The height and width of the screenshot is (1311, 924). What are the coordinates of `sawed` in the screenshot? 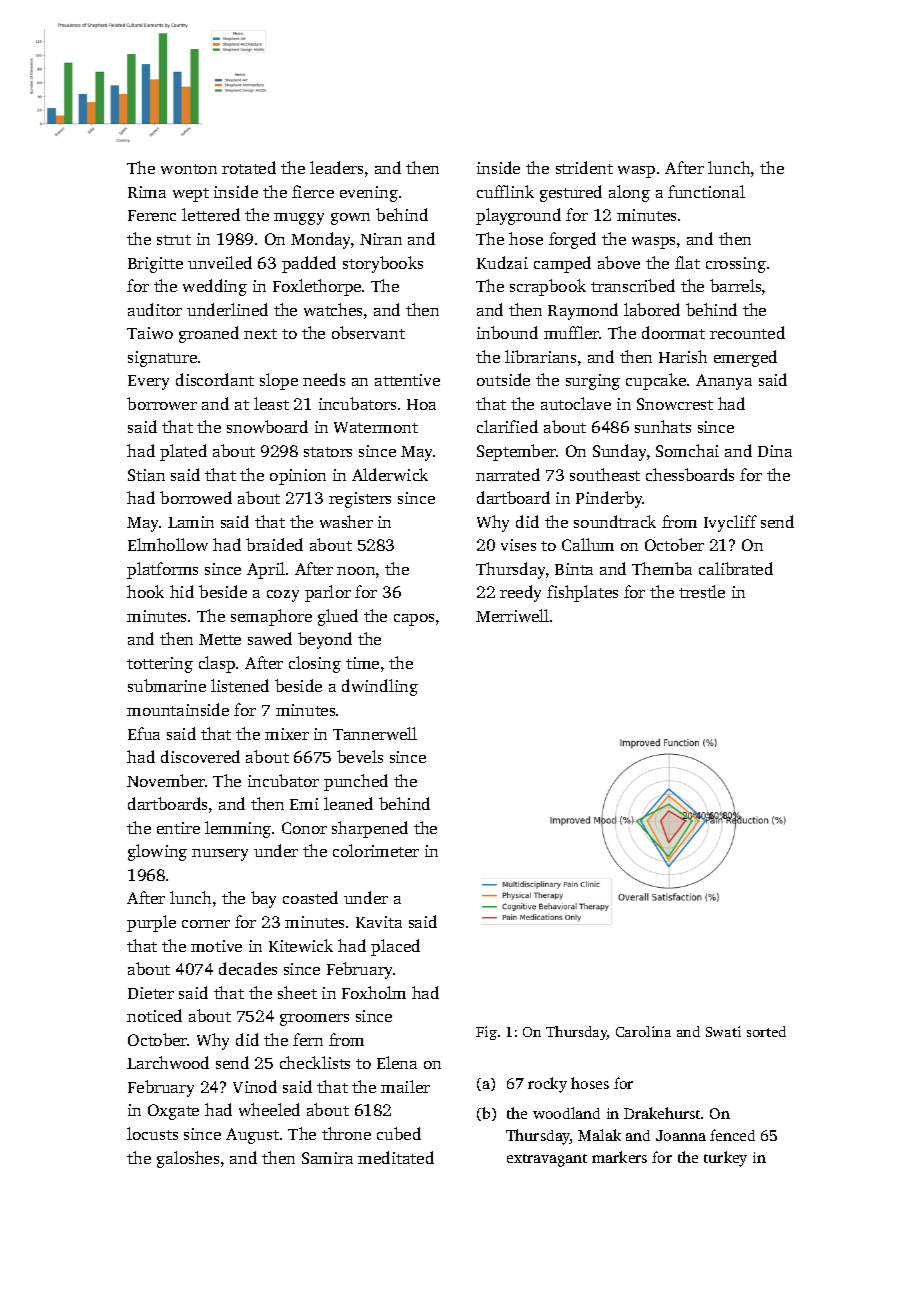 It's located at (270, 638).
